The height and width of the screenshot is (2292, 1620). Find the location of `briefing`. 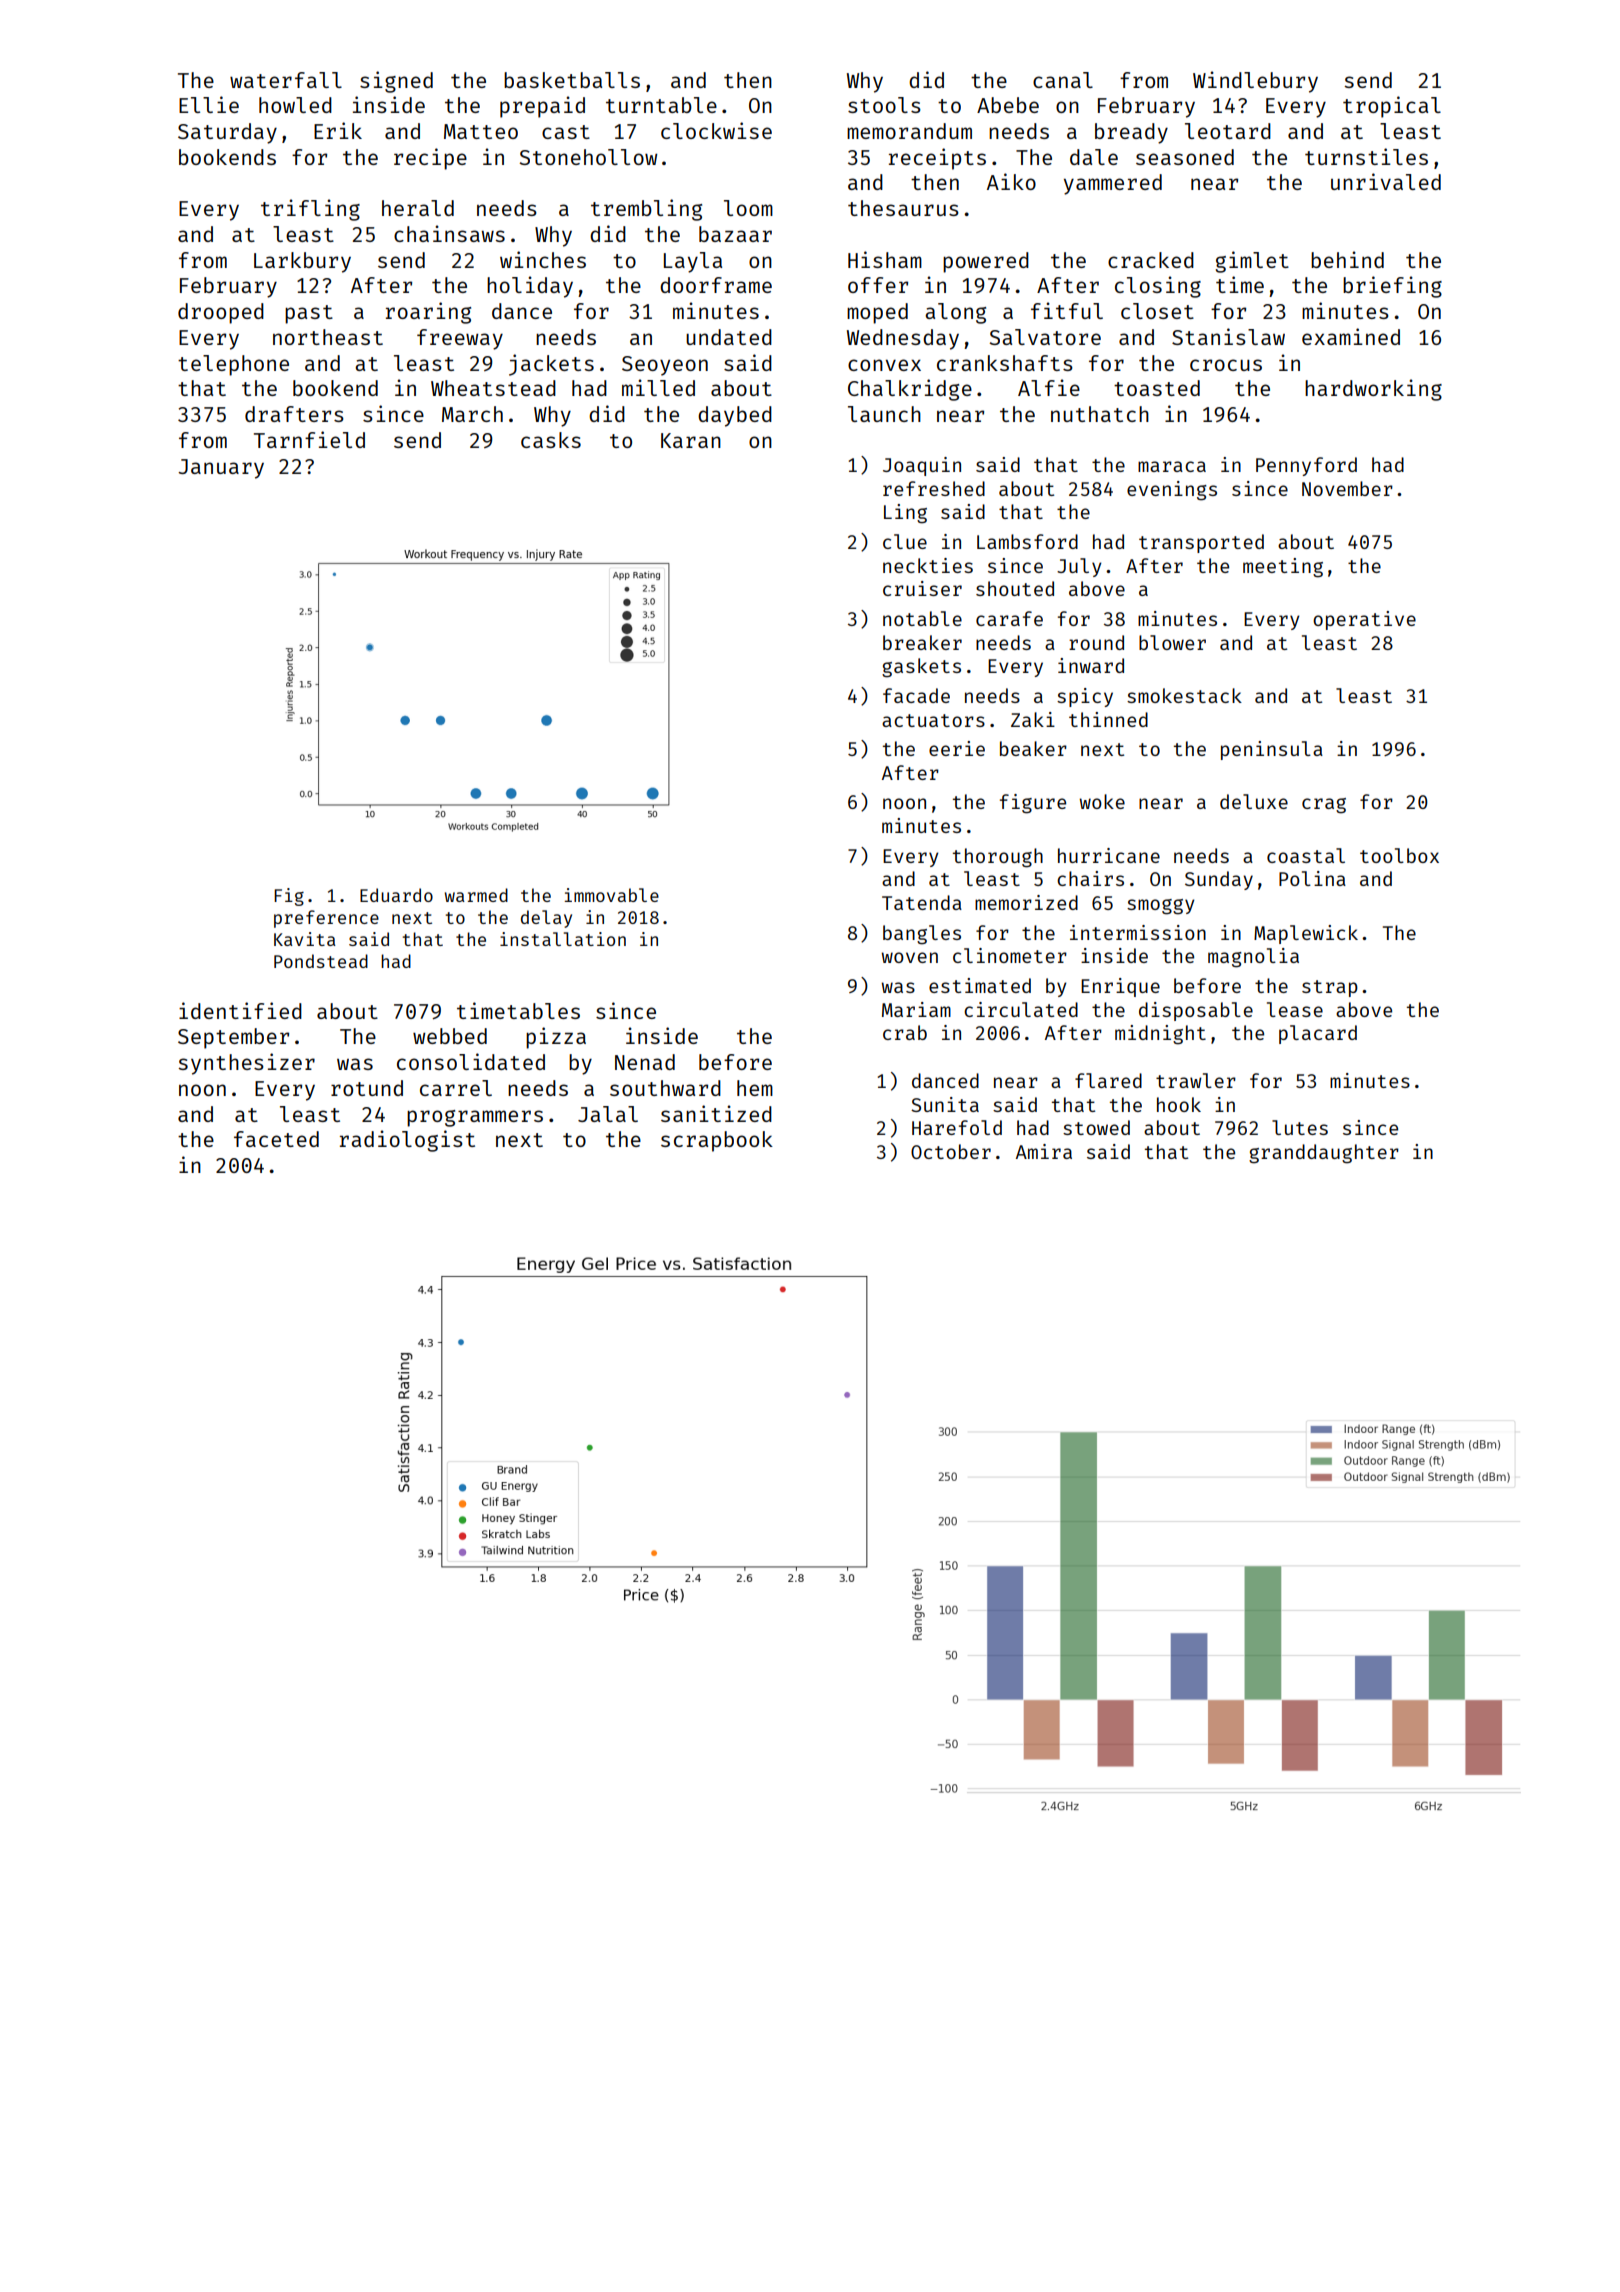

briefing is located at coordinates (1392, 287).
